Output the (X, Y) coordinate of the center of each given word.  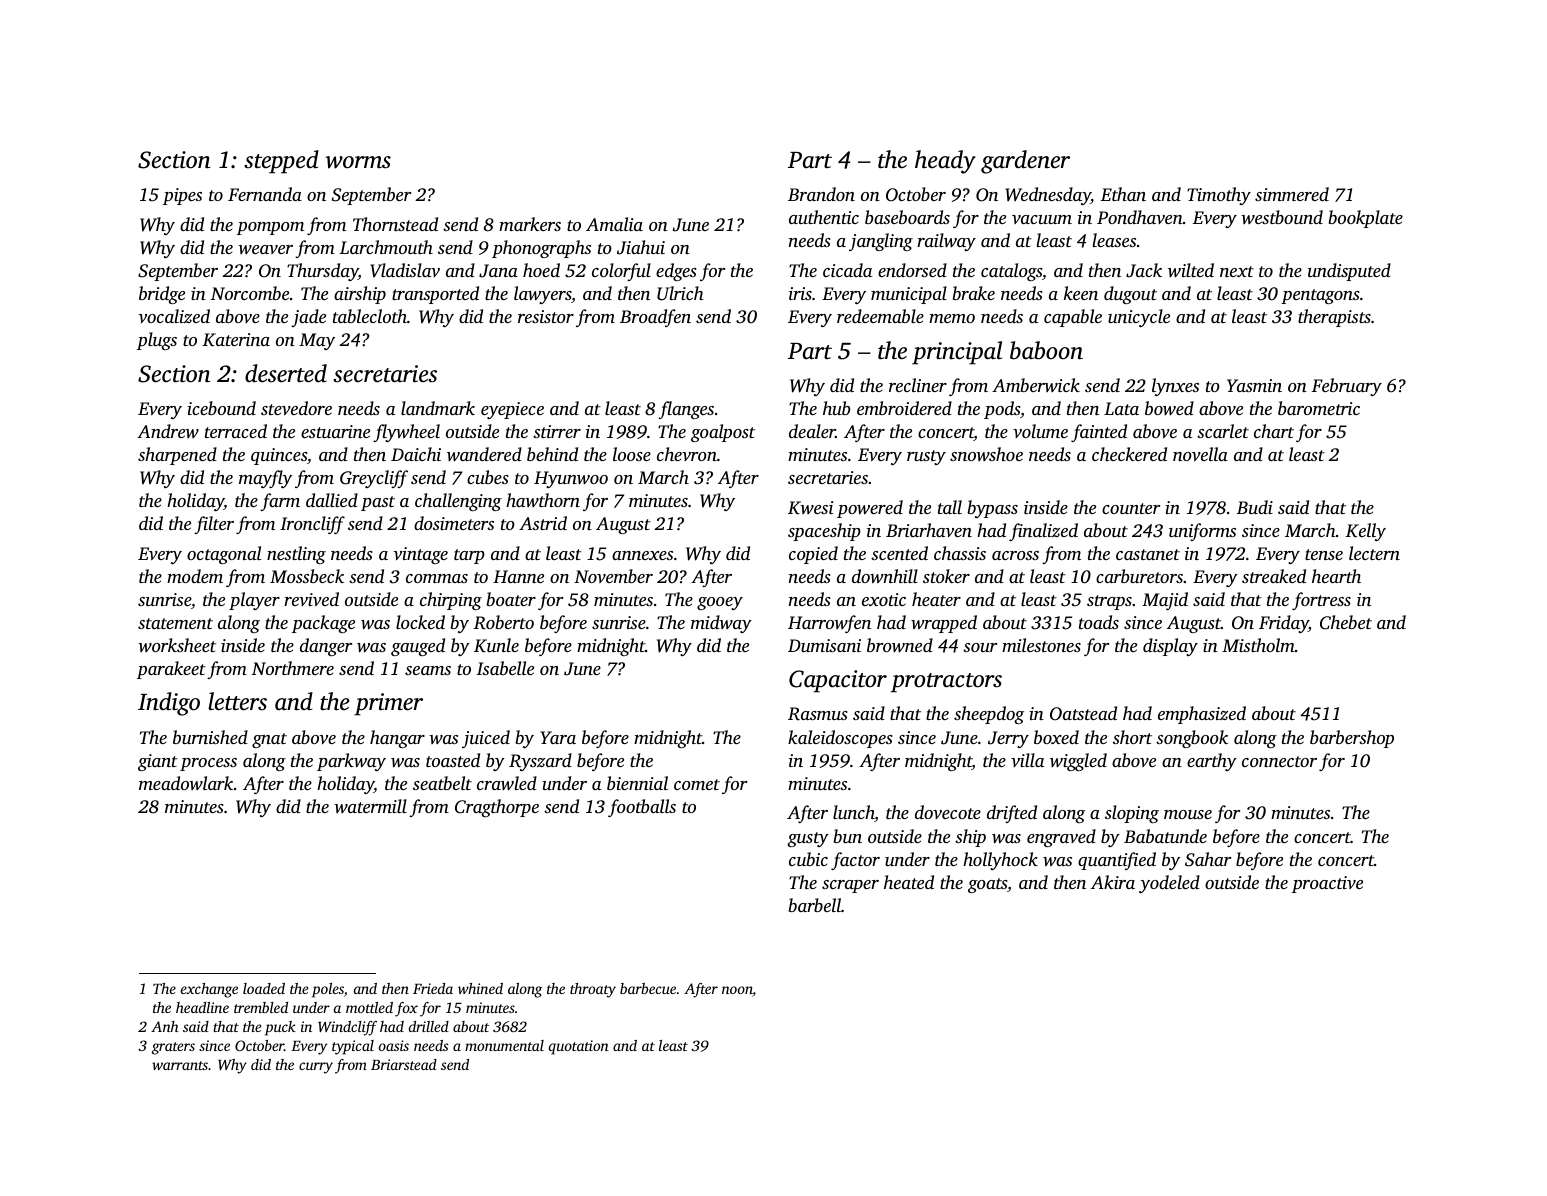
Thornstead (395, 224)
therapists (1334, 318)
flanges (686, 410)
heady (945, 162)
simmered (1292, 194)
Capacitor (838, 681)
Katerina (236, 340)
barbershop (1352, 739)
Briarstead (404, 1064)
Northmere (293, 668)
